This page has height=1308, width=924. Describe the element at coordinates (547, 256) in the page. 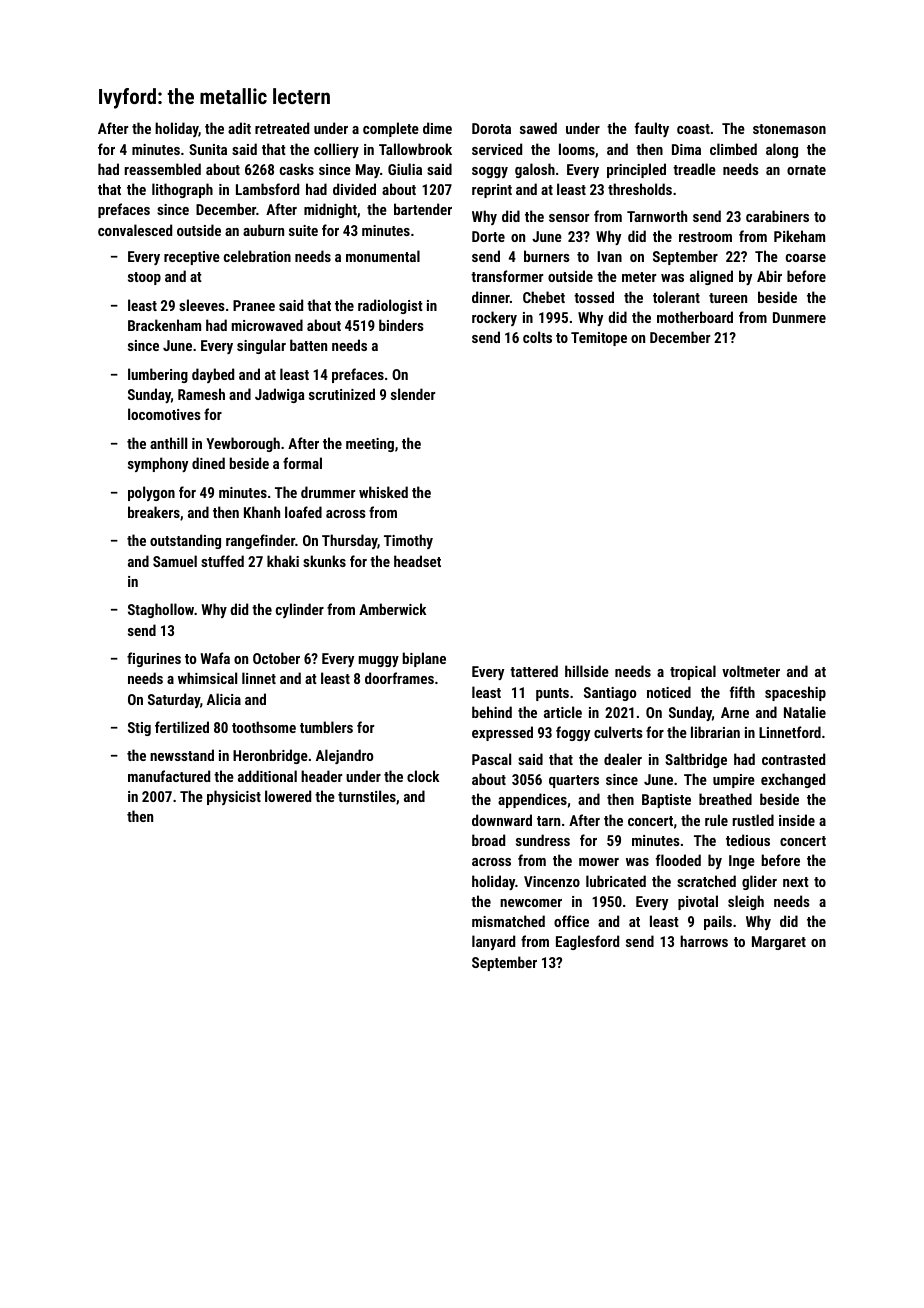

I see `burners` at that location.
